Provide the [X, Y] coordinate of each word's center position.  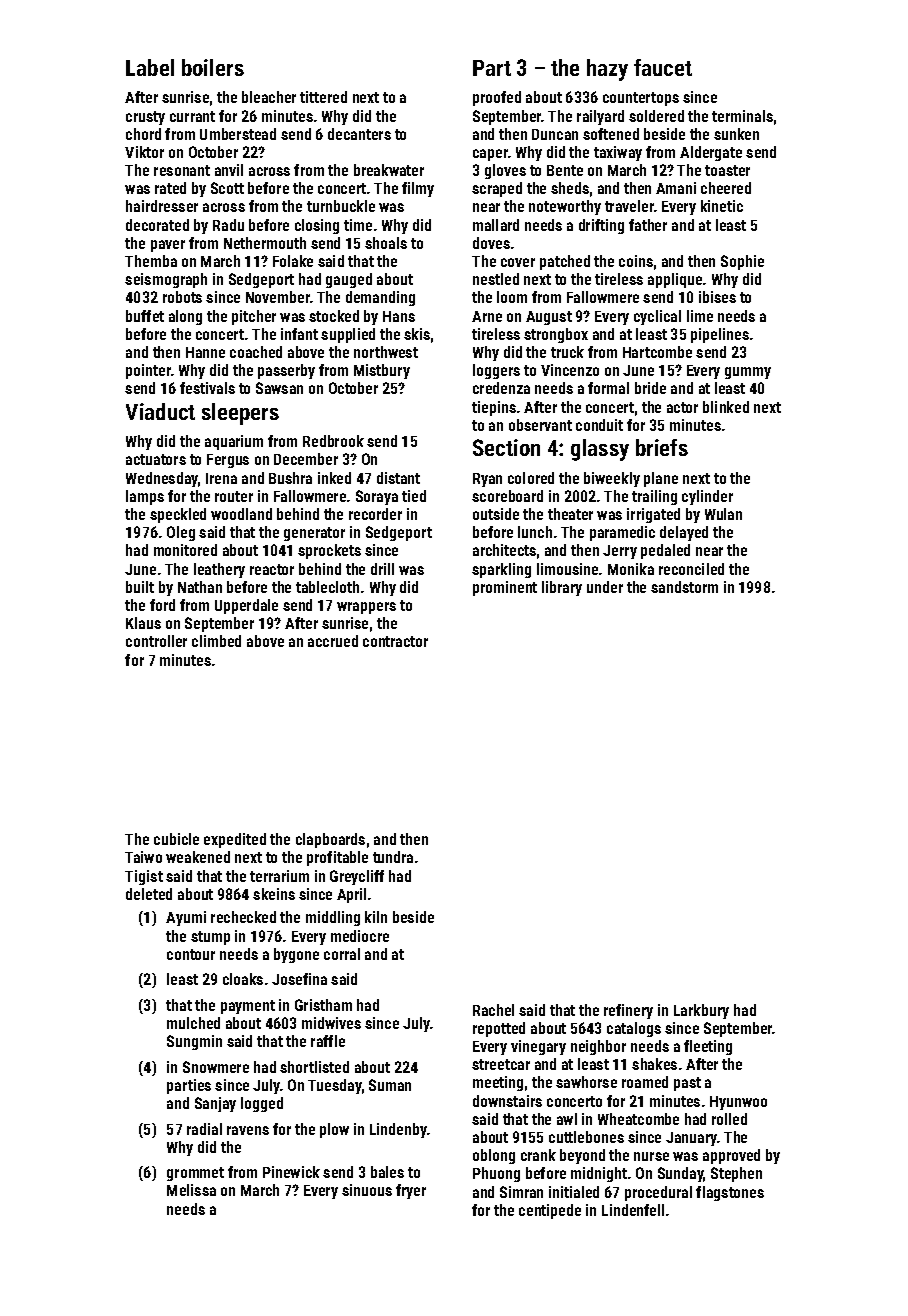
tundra [393, 857]
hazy [607, 70]
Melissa [191, 1190]
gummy [748, 373]
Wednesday [162, 479]
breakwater [389, 170]
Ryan [487, 480]
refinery [628, 1011]
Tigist [144, 877]
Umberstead [238, 134]
